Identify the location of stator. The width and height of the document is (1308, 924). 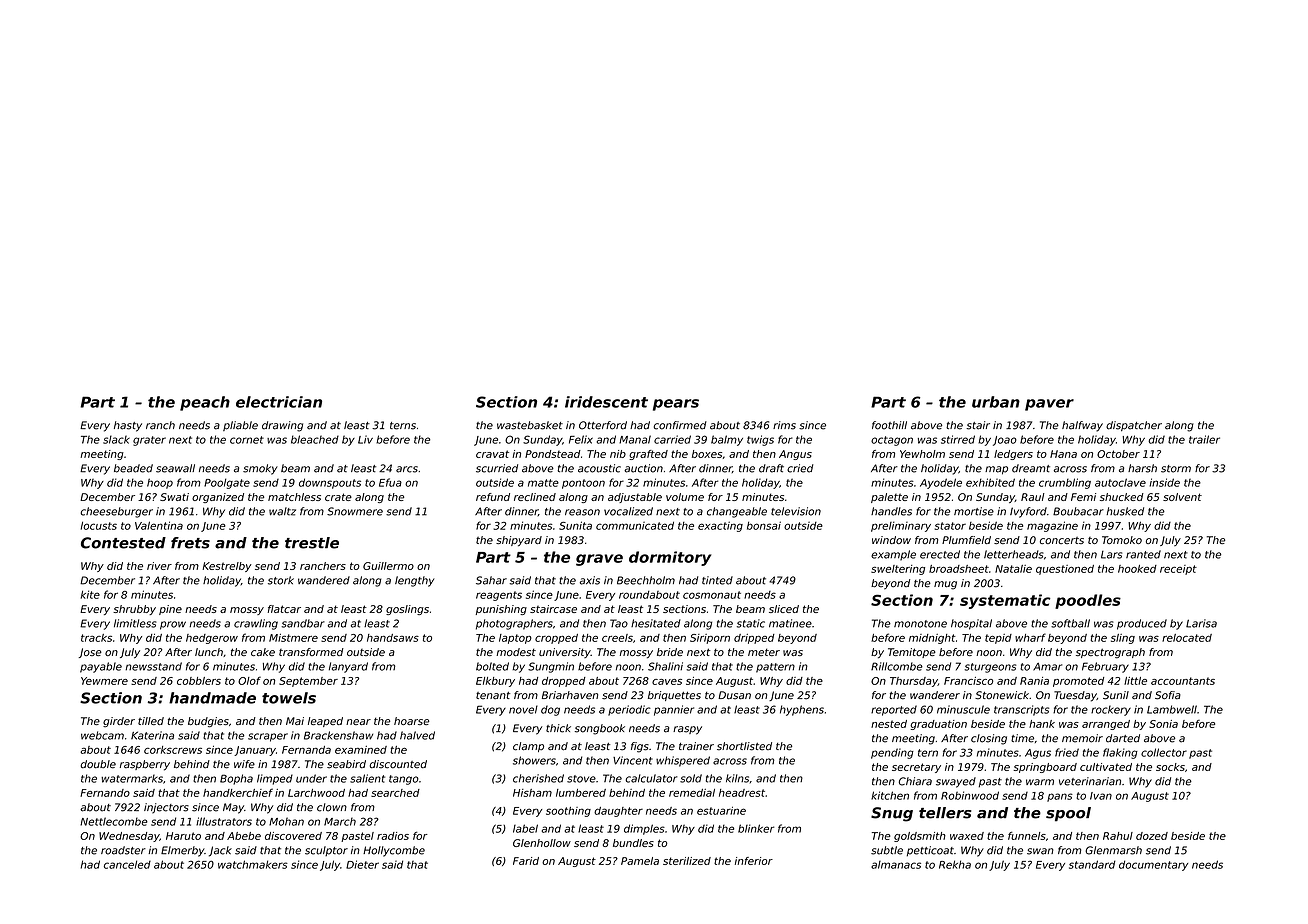
(950, 526).
